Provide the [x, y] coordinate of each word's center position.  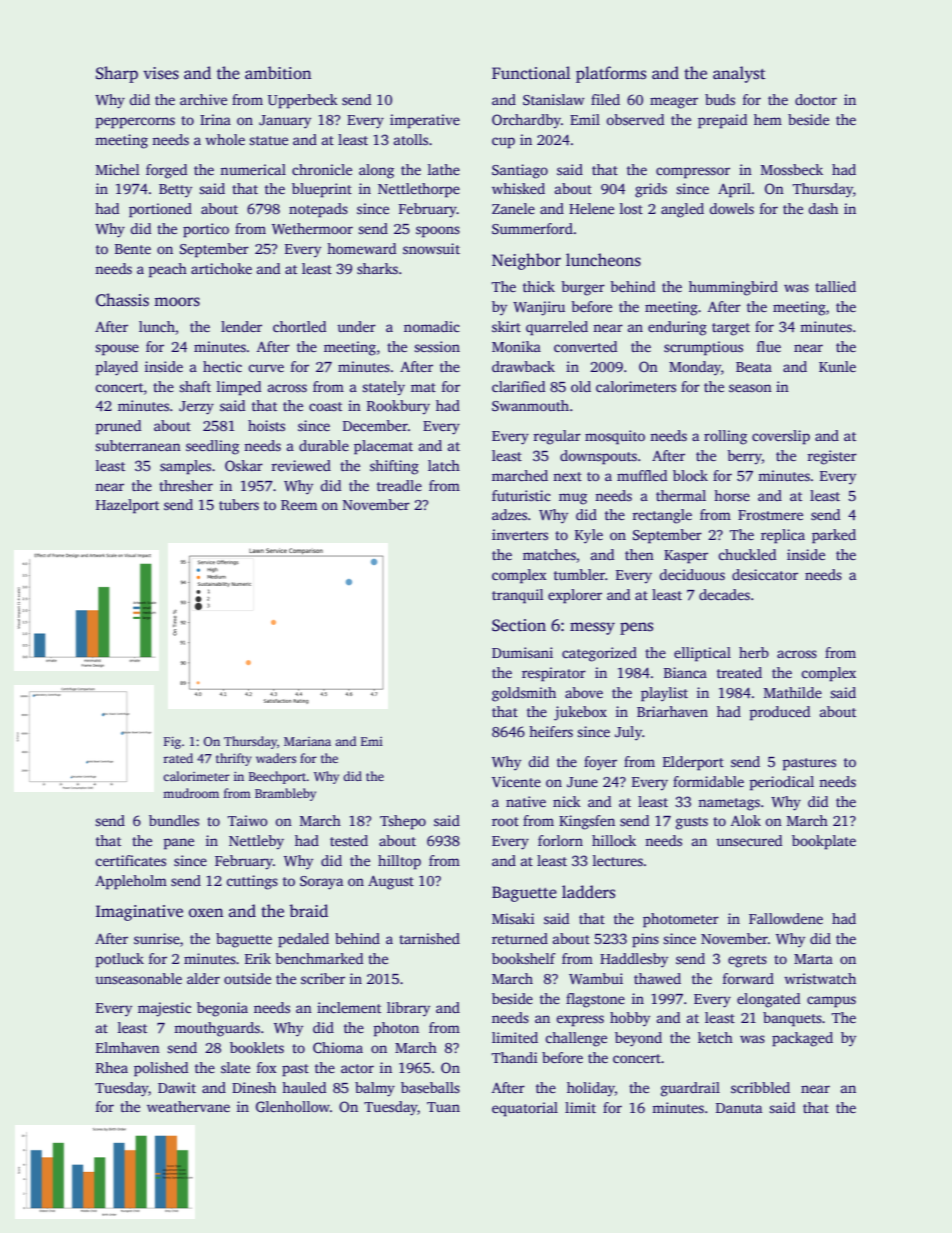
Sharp [117, 74]
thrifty [234, 759]
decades [724, 594]
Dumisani [522, 652]
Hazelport [127, 506]
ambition [278, 73]
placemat [383, 447]
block [690, 475]
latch [444, 465]
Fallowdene [786, 918]
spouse [117, 350]
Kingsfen [587, 822]
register [832, 457]
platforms [611, 74]
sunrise [157, 938]
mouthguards [217, 1029]
